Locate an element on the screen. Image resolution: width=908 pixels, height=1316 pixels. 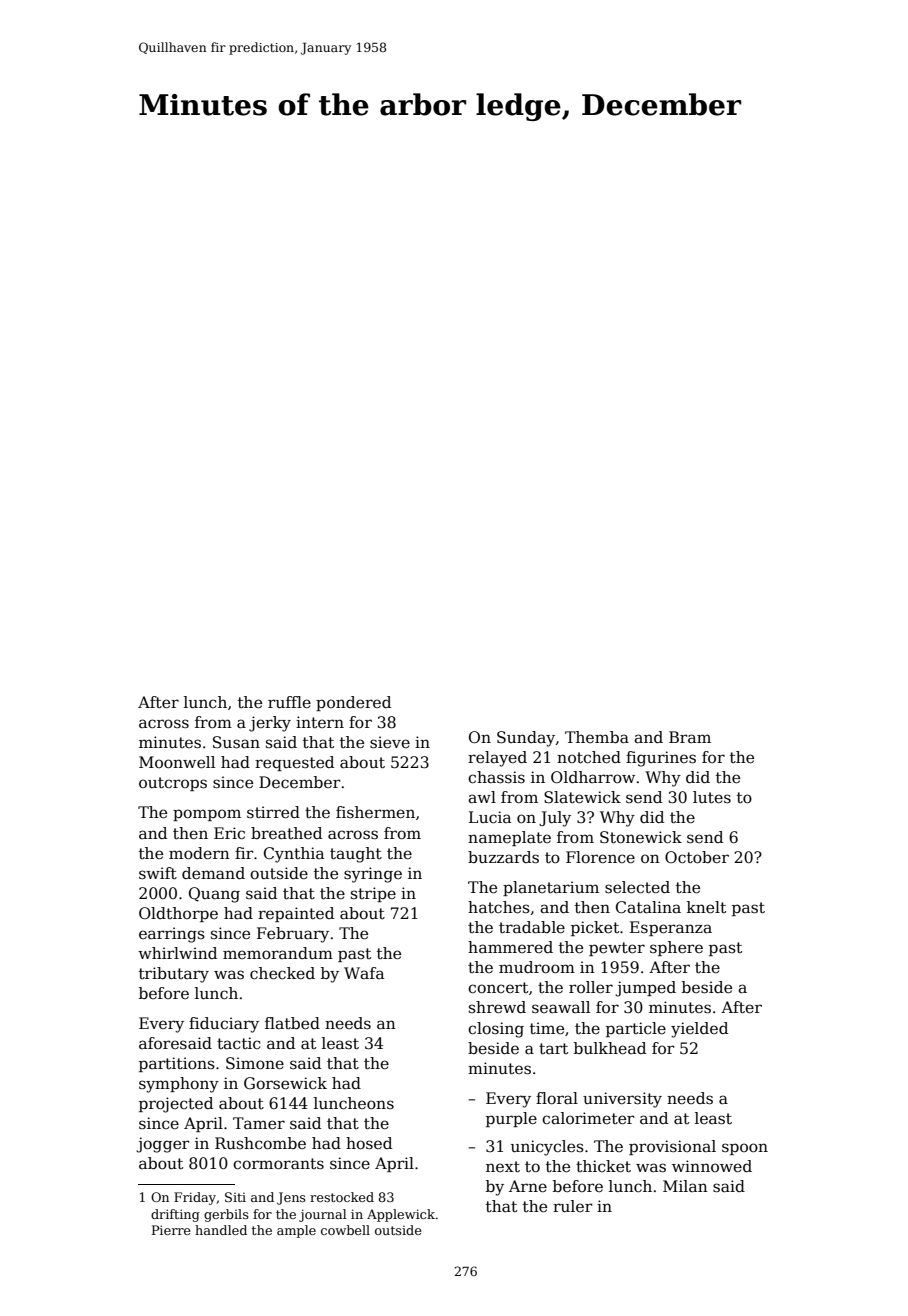
partitions is located at coordinates (177, 1064).
